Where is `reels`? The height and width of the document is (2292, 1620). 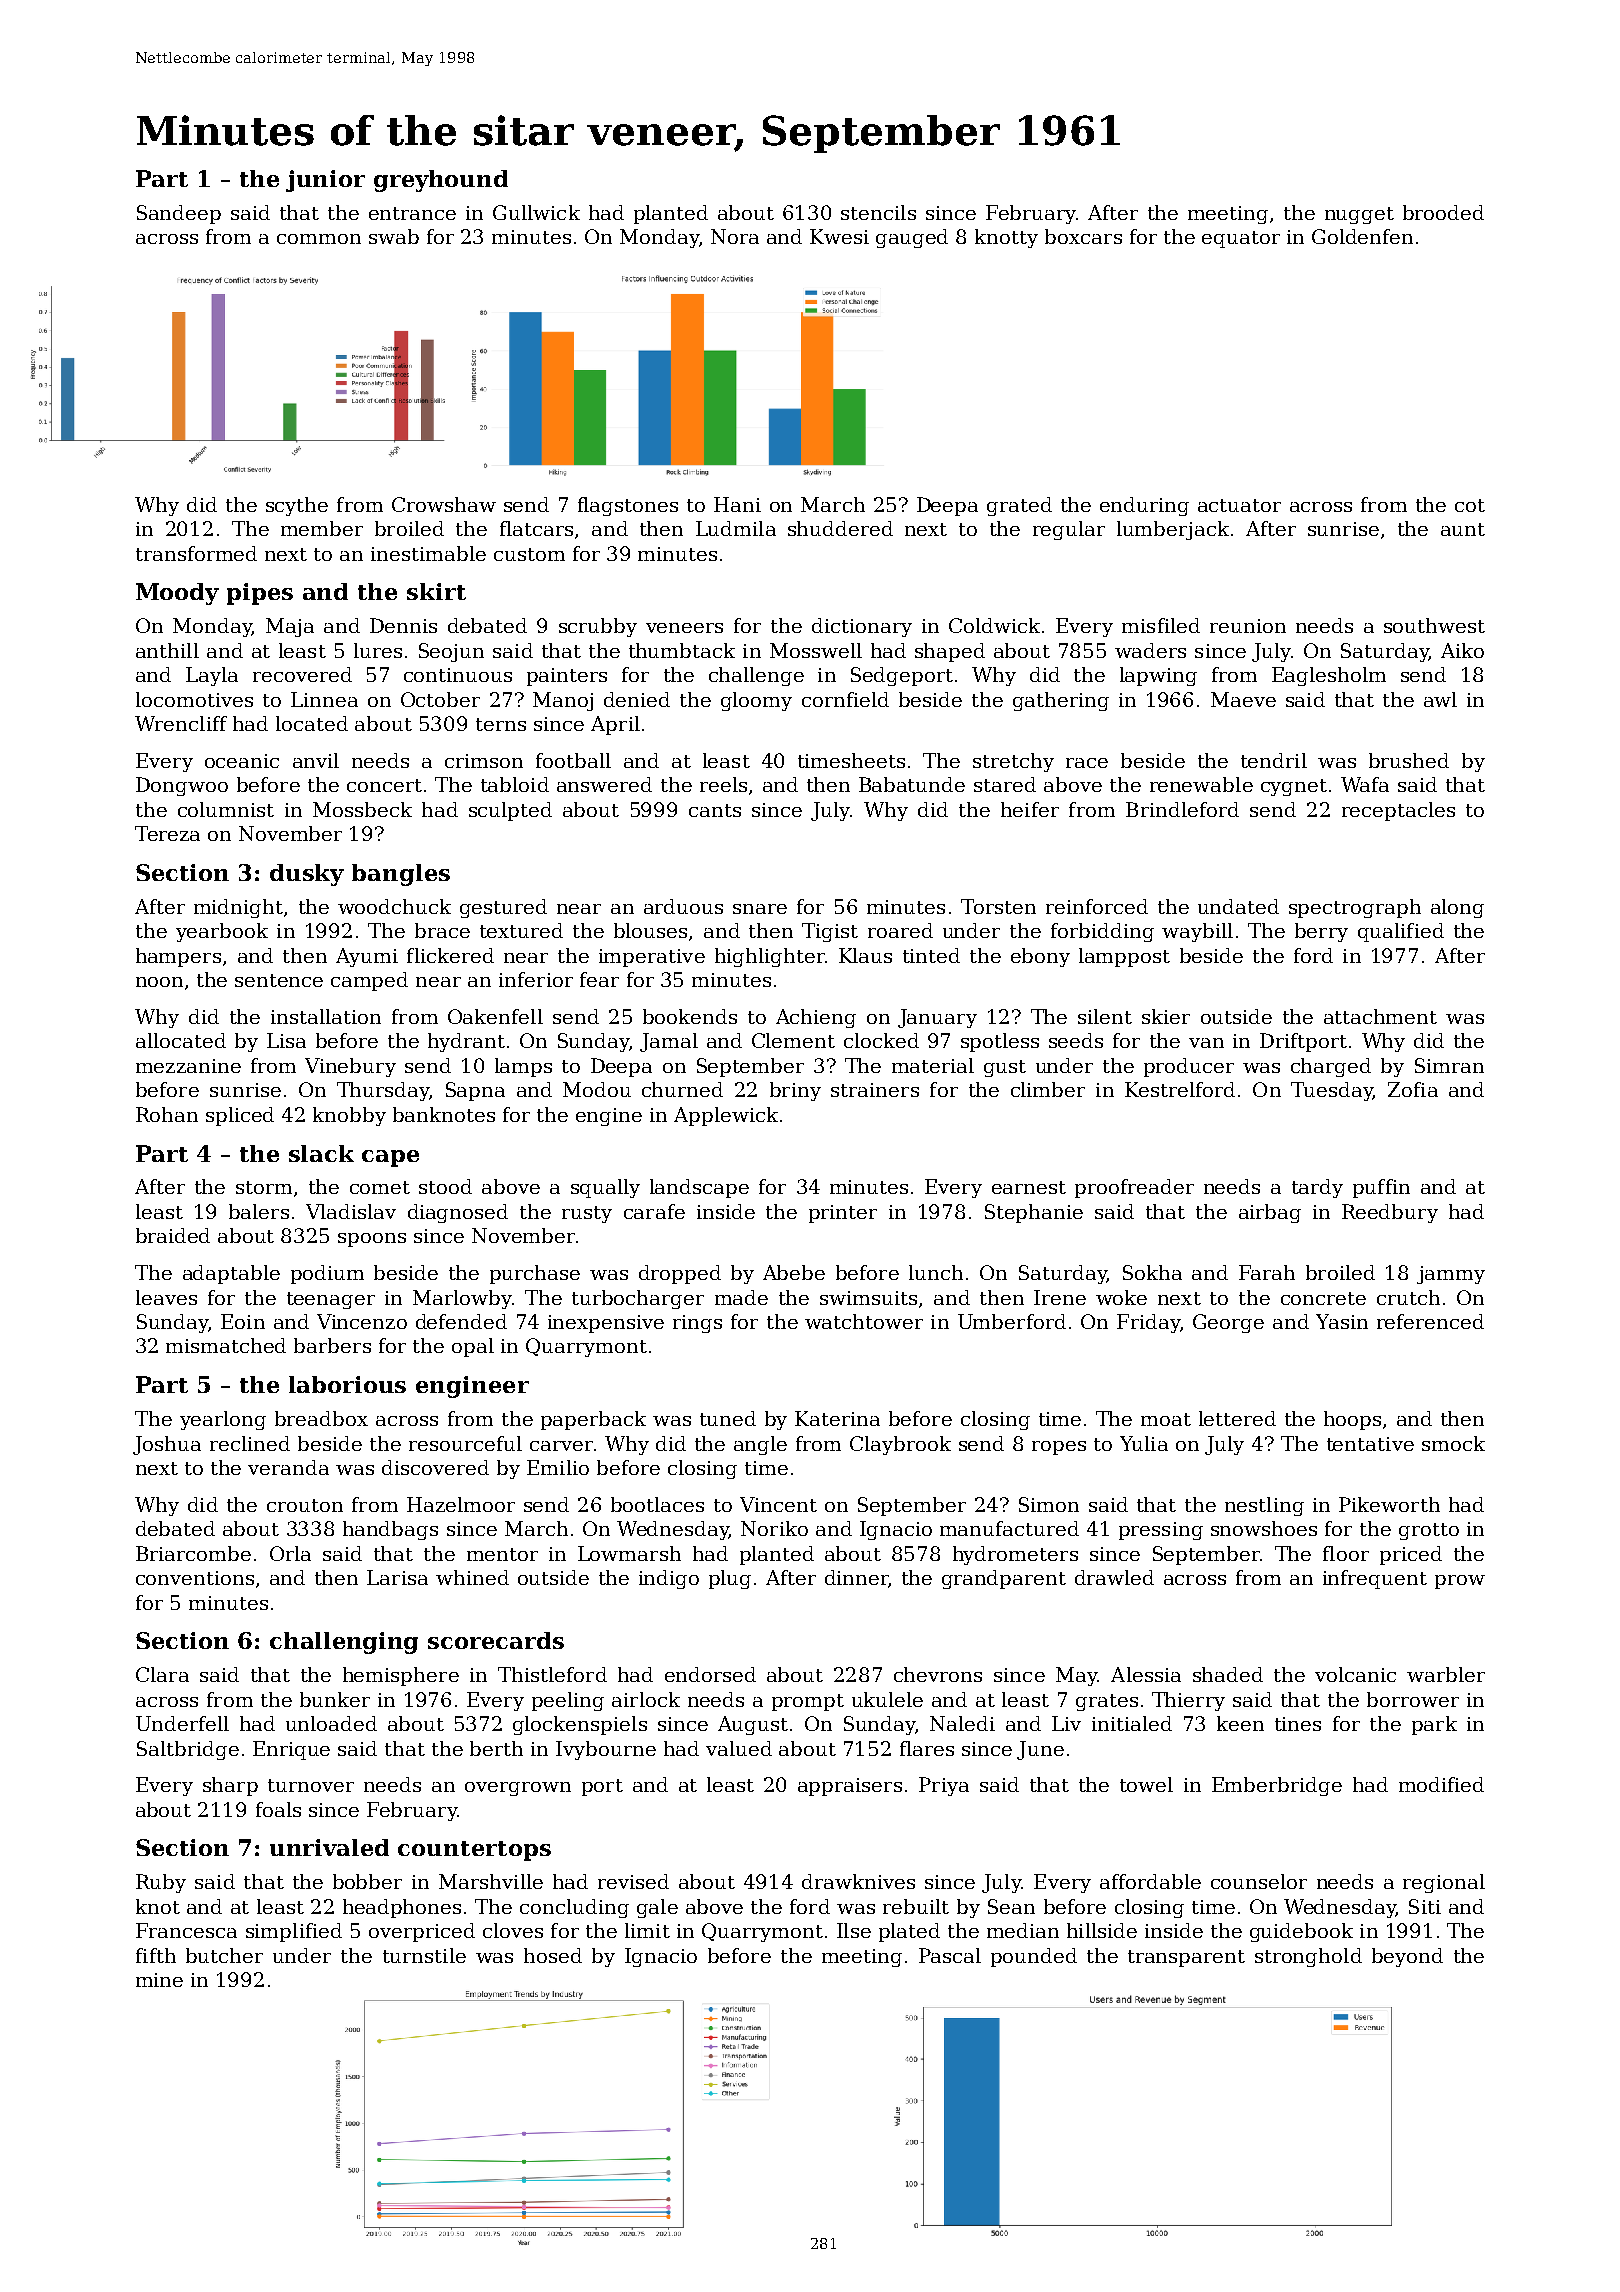
reels is located at coordinates (723, 784).
